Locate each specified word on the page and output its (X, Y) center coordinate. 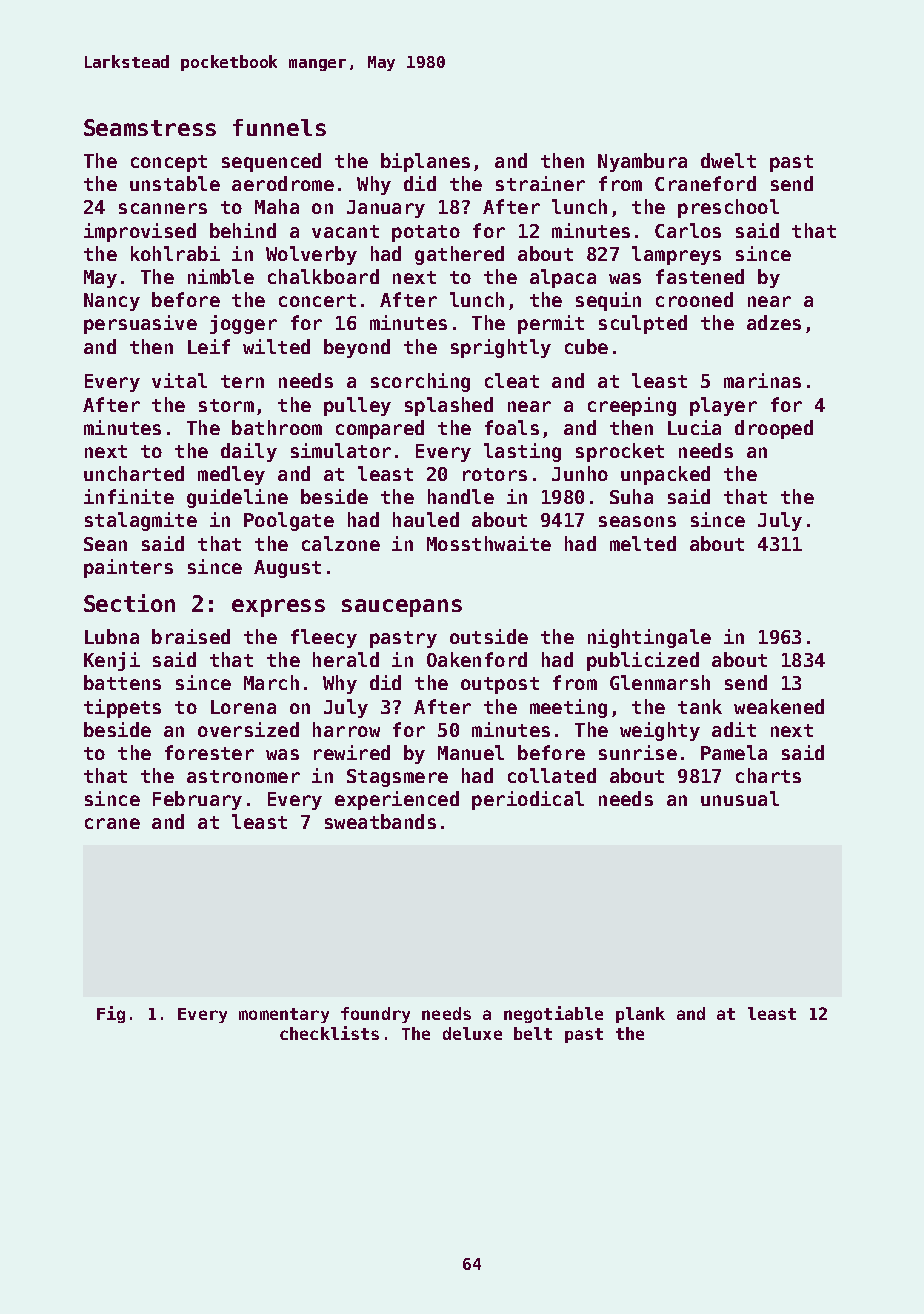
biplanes (425, 162)
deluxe (472, 1033)
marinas (762, 380)
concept (169, 163)
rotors (495, 474)
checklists (329, 1033)
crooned (694, 299)
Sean (105, 544)
